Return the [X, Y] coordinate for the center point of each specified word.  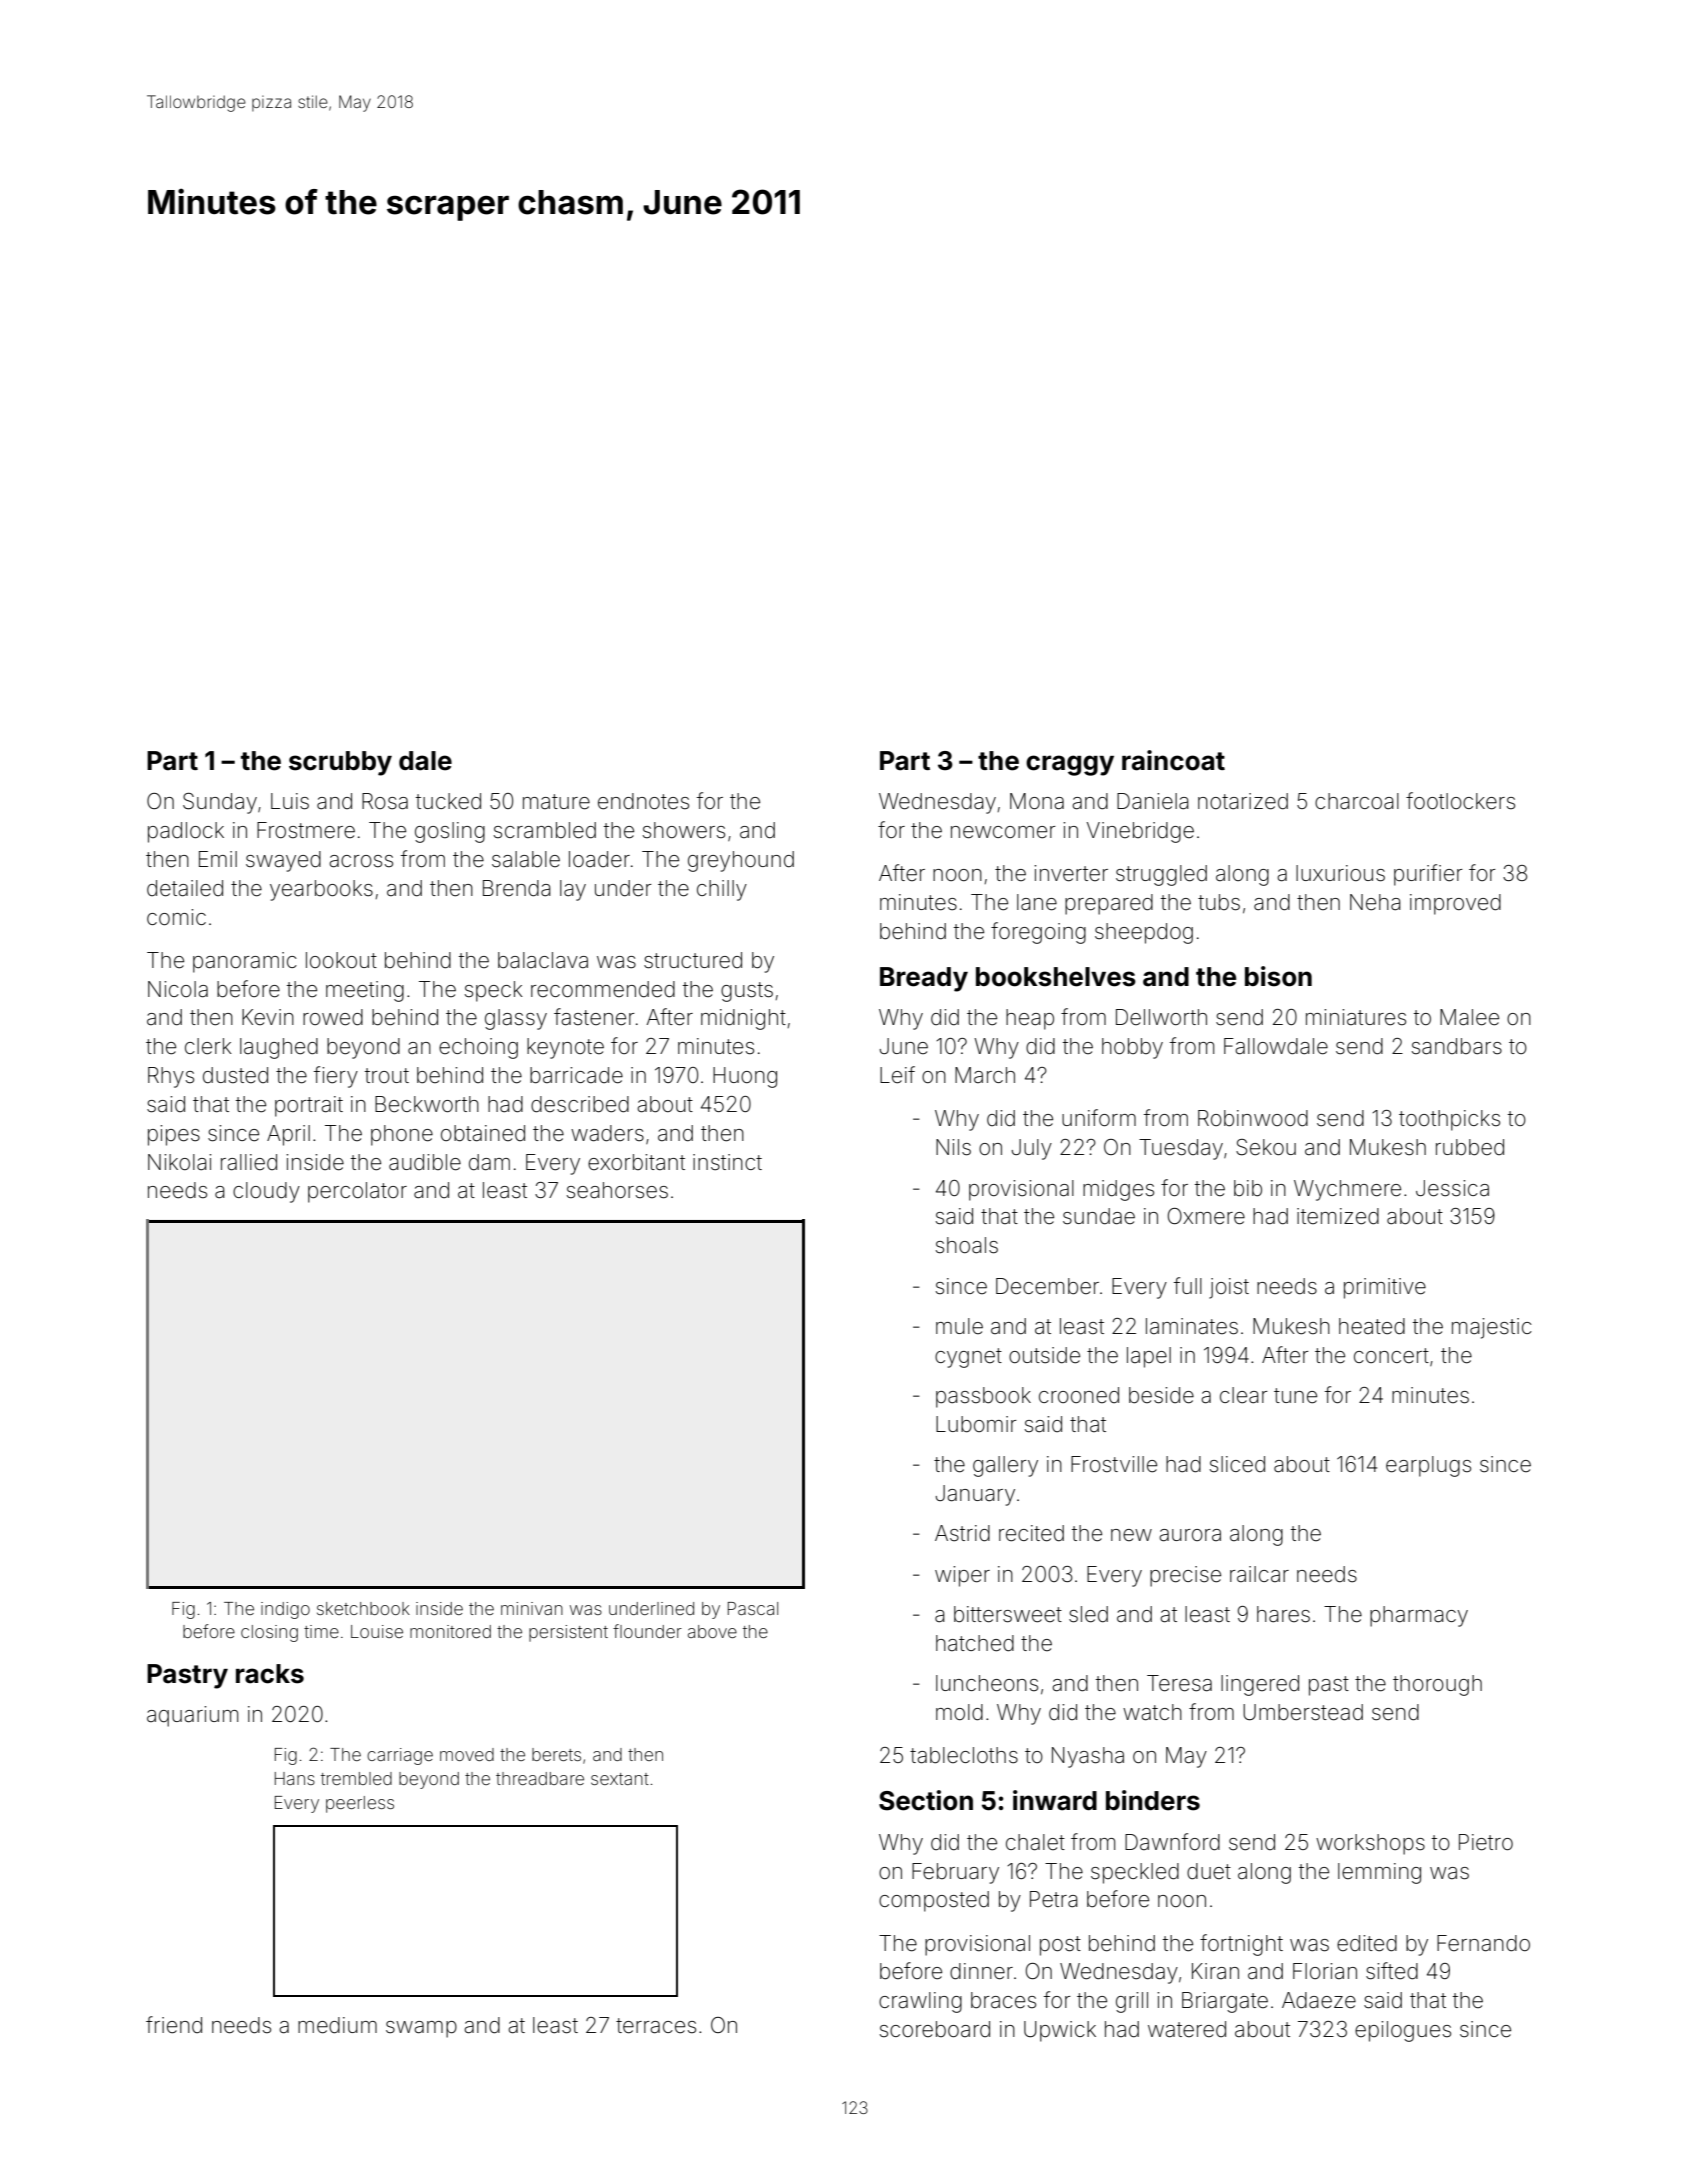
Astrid [962, 1533]
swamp [421, 2029]
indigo [285, 1610]
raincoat [1173, 760]
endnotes [643, 801]
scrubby [340, 763]
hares [1283, 1614]
